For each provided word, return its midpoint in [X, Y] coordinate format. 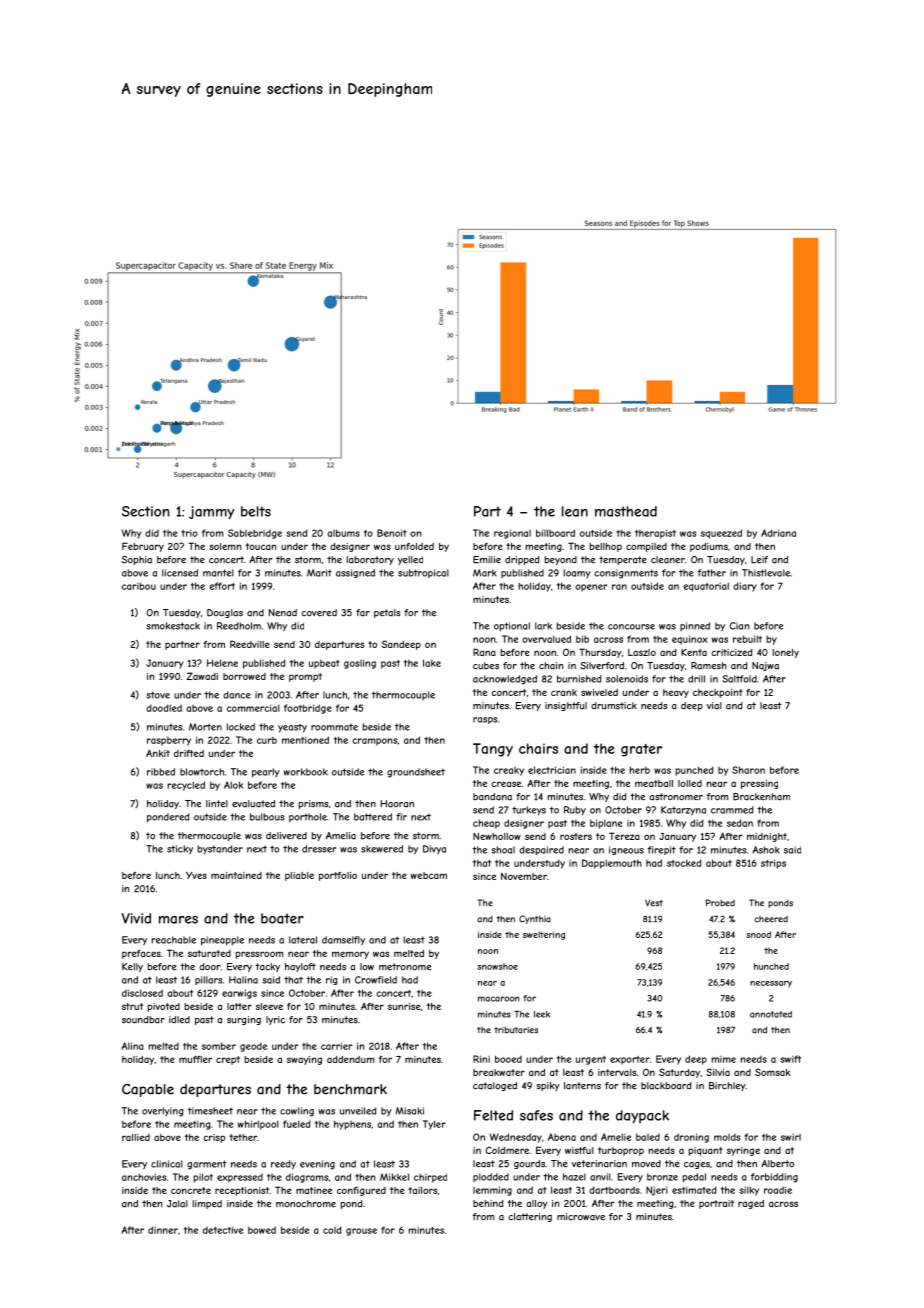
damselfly [343, 941]
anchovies [144, 1177]
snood [758, 934]
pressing [759, 784]
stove [158, 695]
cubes [486, 666]
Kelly [132, 967]
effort [222, 586]
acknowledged [505, 680]
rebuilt [747, 639]
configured [361, 1191]
